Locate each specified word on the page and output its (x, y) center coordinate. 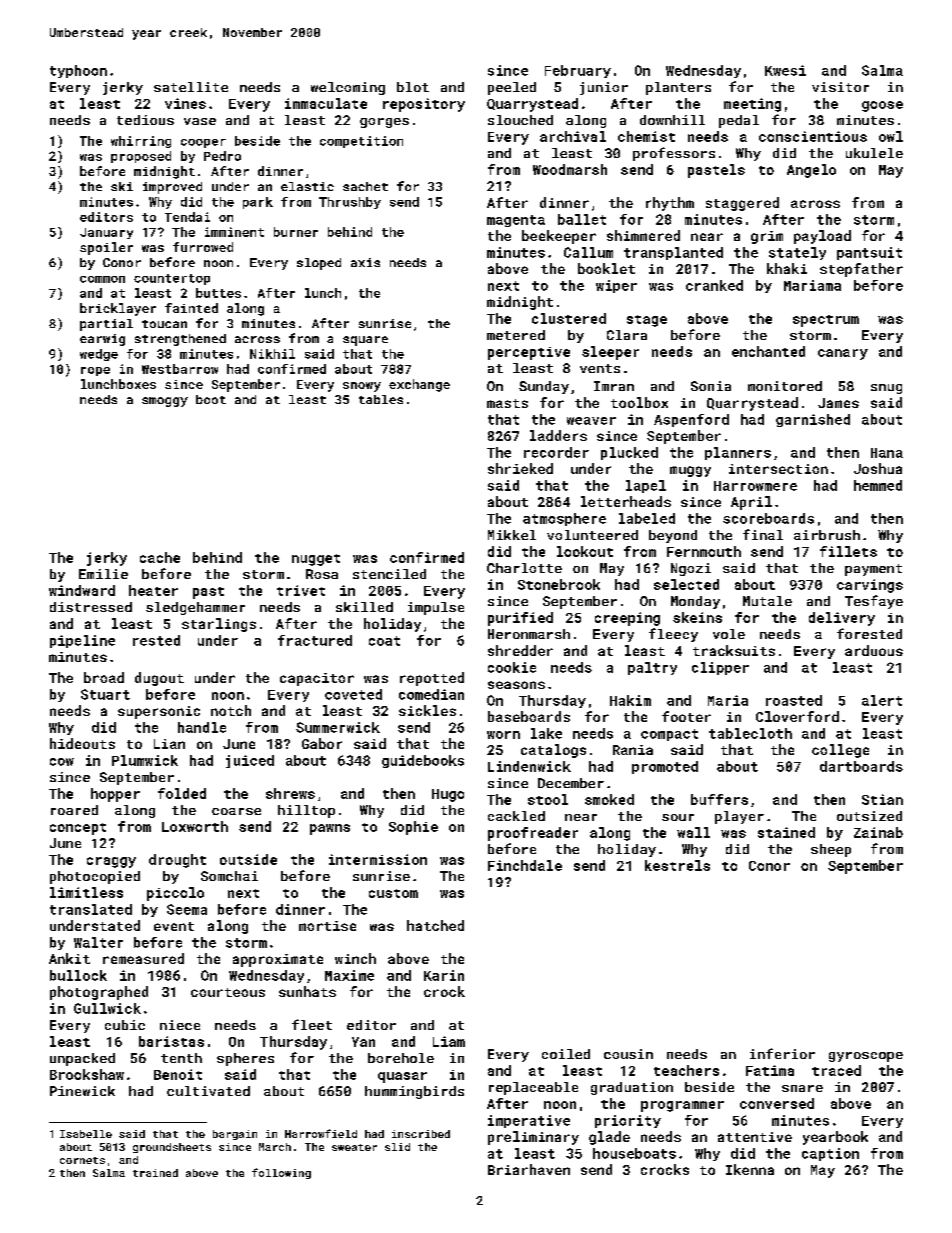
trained (155, 1173)
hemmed (878, 485)
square (365, 341)
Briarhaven (529, 1169)
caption (830, 1154)
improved (172, 188)
